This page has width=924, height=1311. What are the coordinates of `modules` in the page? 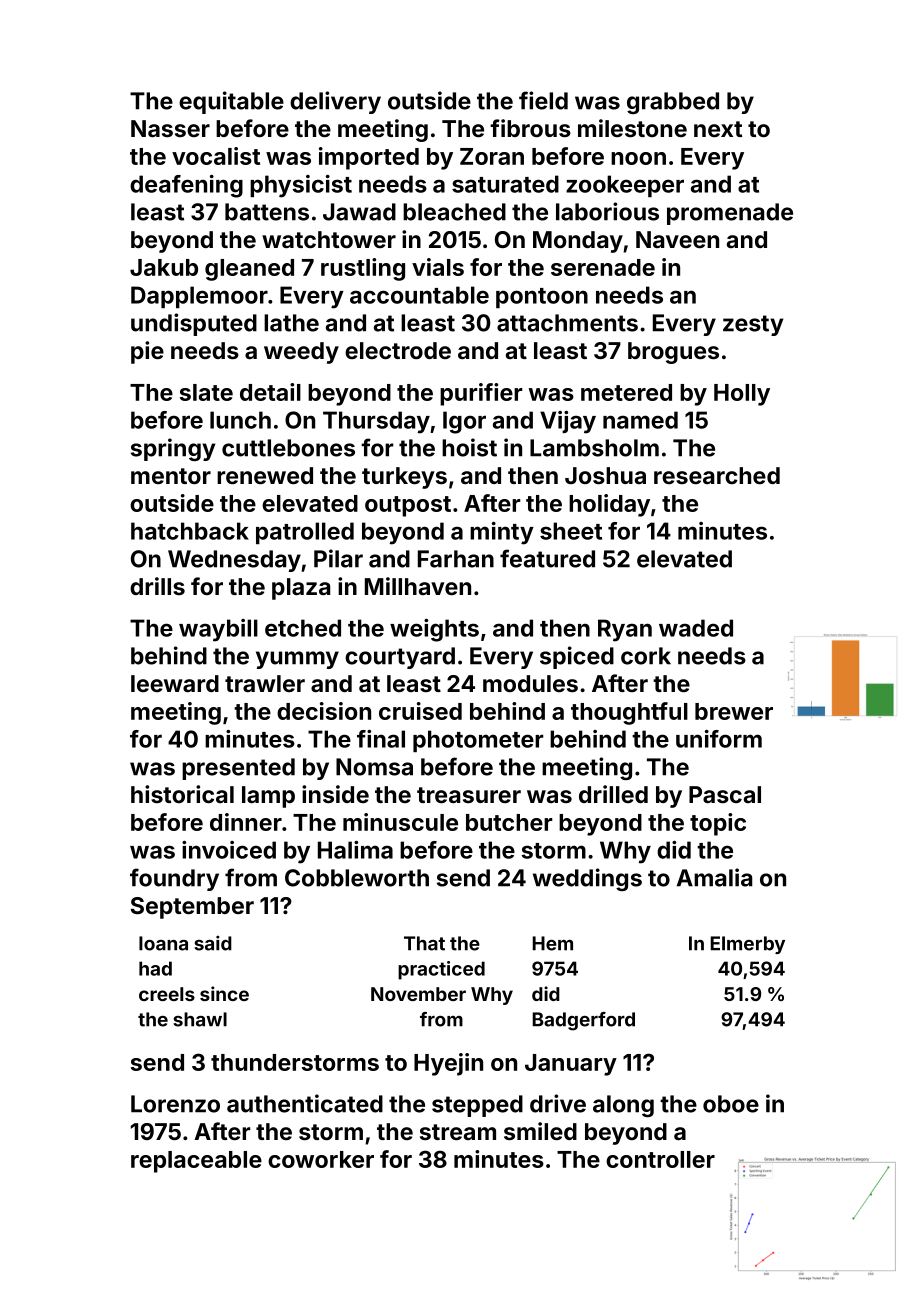 It's located at (530, 683).
